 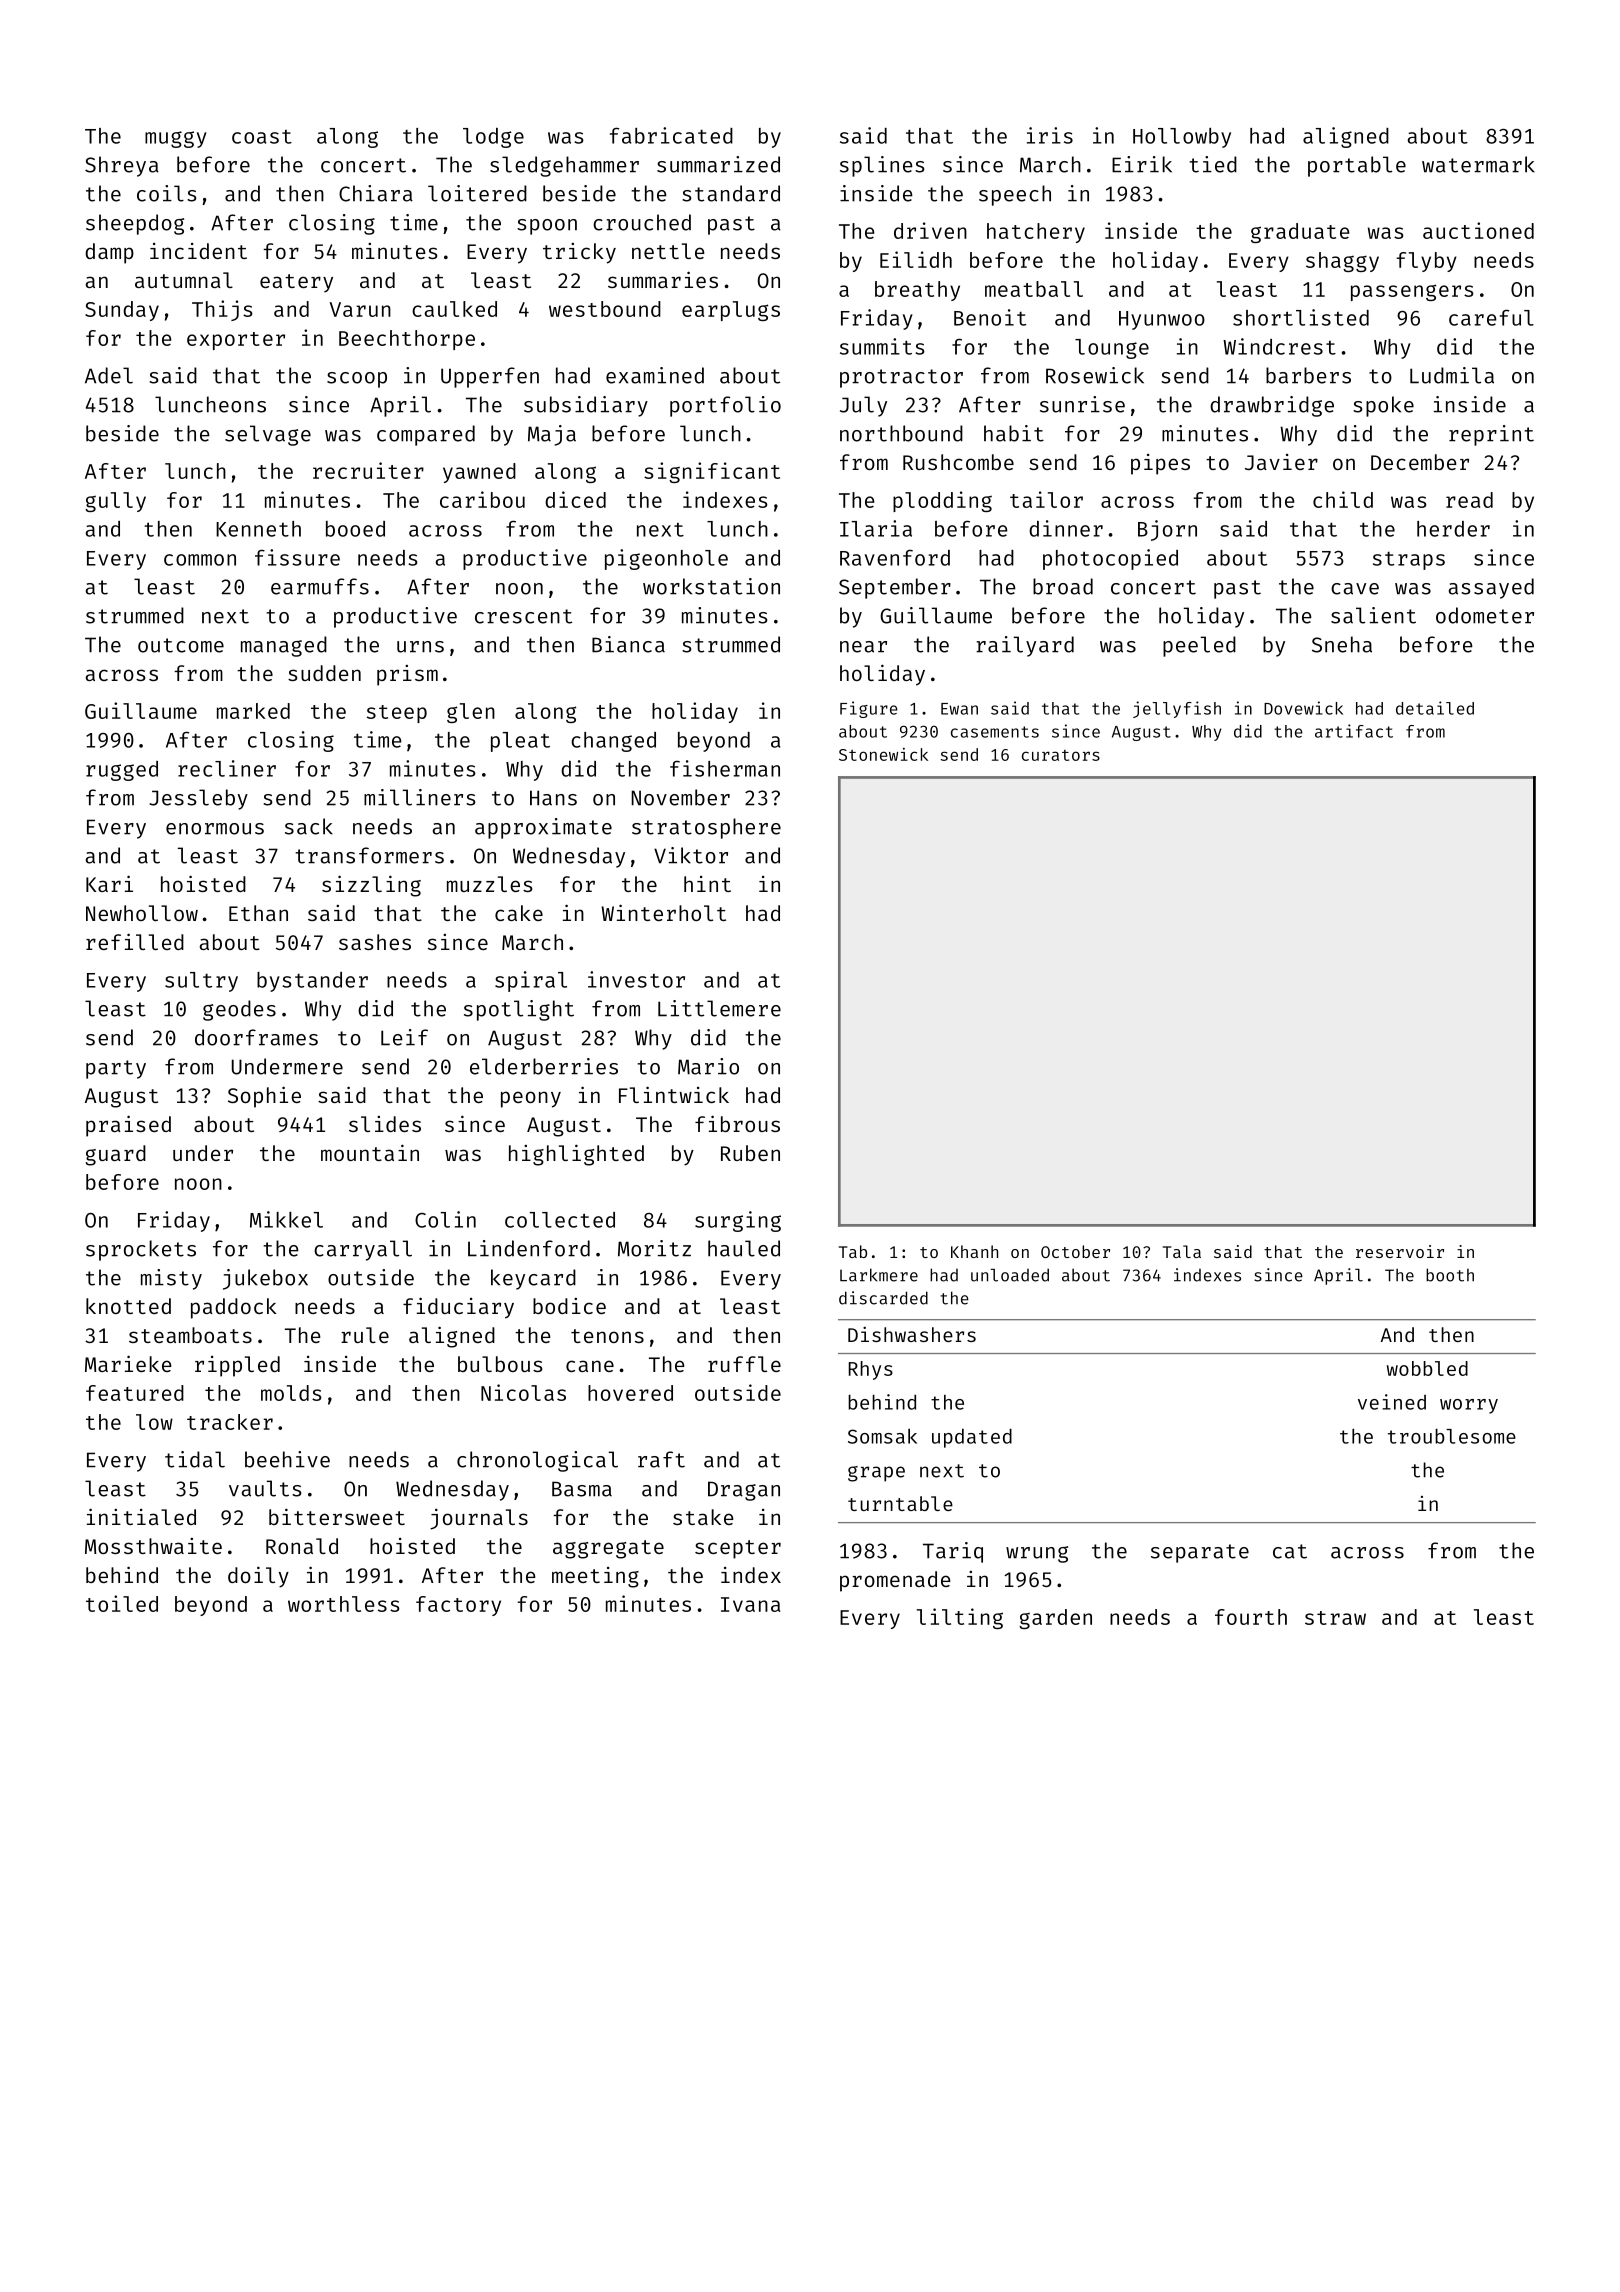 I want to click on worthless, so click(x=344, y=1604).
